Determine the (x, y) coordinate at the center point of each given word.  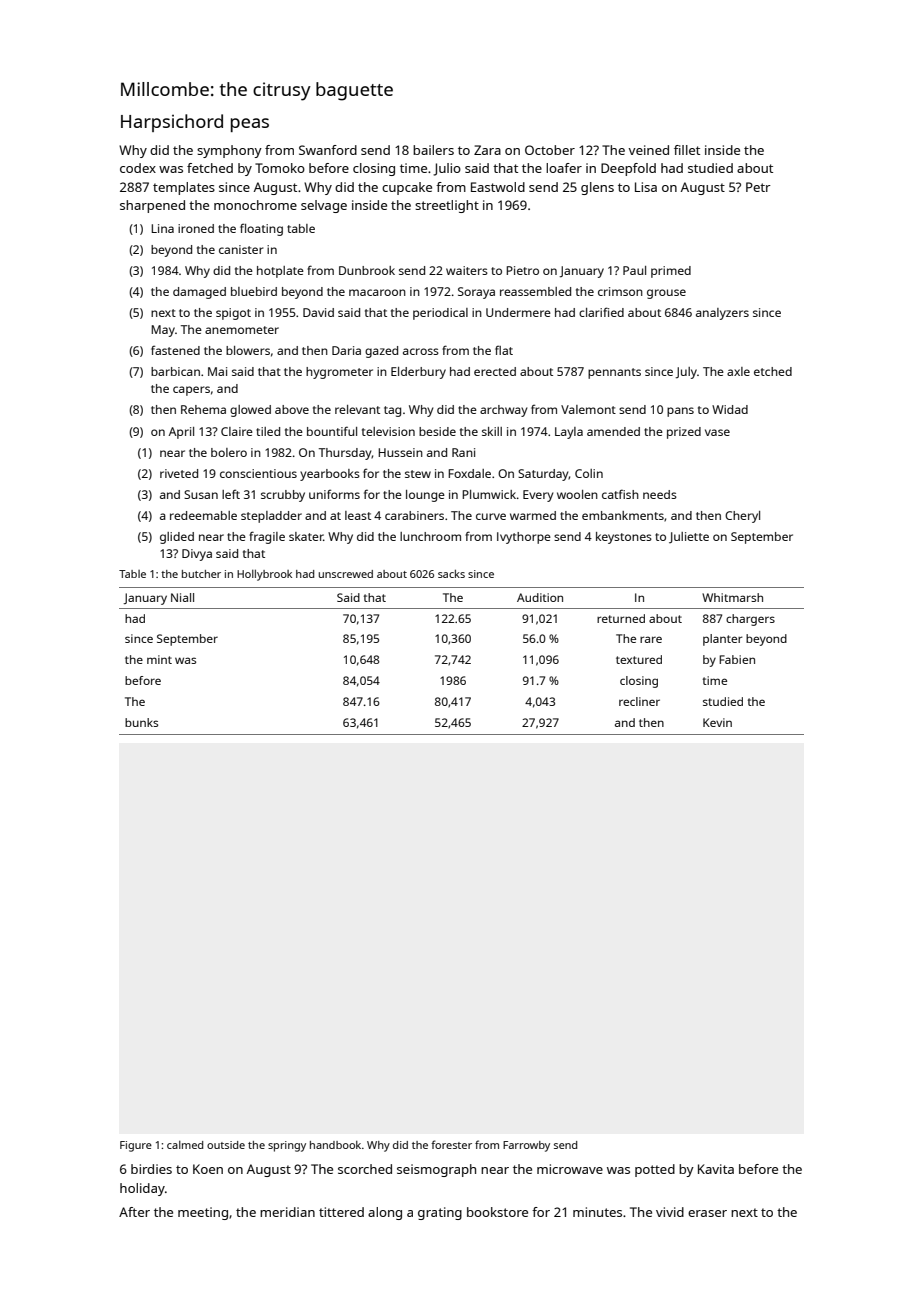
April (181, 433)
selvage (324, 206)
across (421, 351)
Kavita (716, 1169)
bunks (141, 722)
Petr (758, 187)
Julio (447, 169)
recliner (639, 701)
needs (660, 494)
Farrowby (526, 1146)
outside (226, 1145)
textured (639, 659)
